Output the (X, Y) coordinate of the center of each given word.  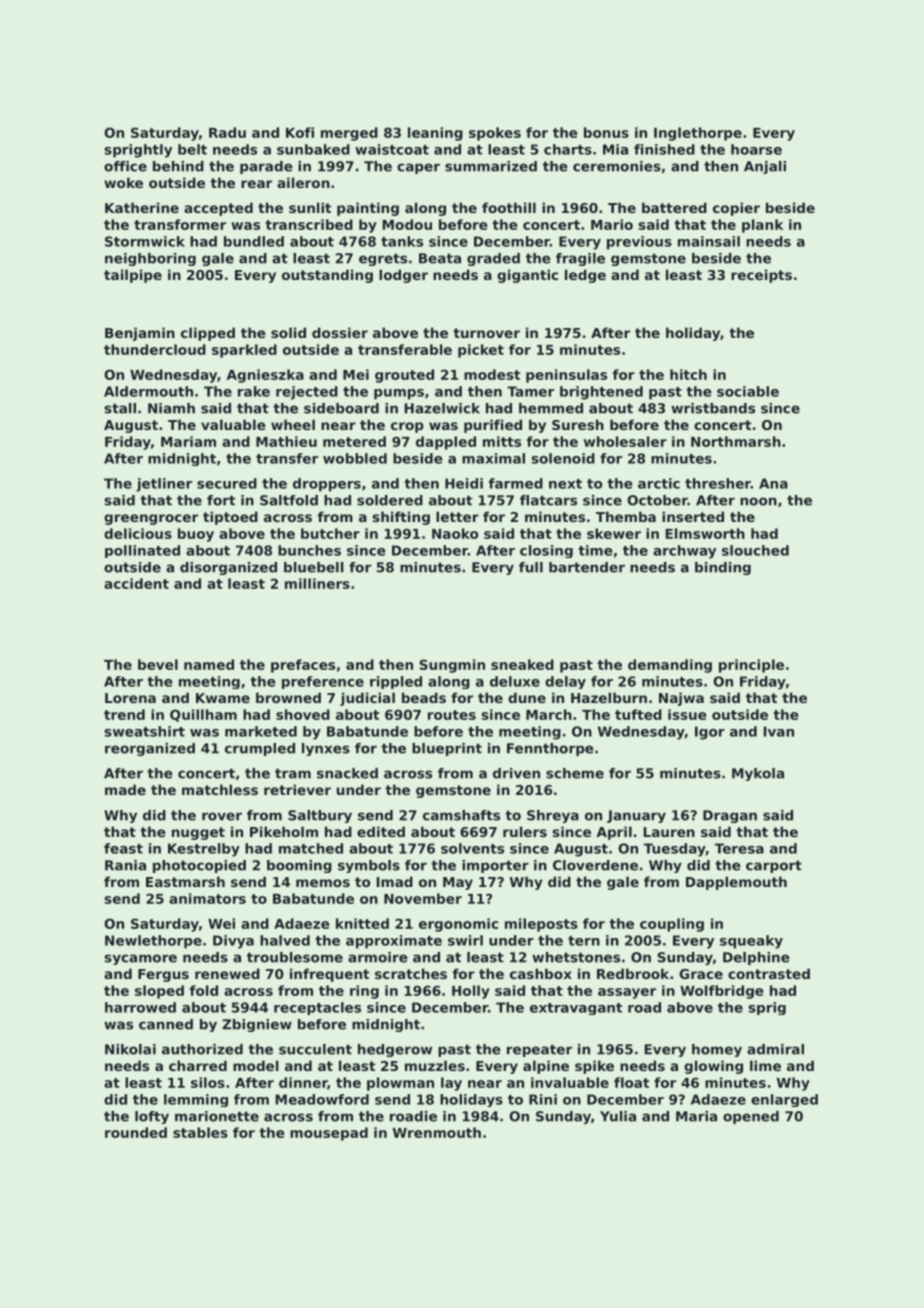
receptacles (317, 1008)
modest (492, 374)
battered (674, 207)
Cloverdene (595, 865)
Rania (125, 865)
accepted (218, 209)
